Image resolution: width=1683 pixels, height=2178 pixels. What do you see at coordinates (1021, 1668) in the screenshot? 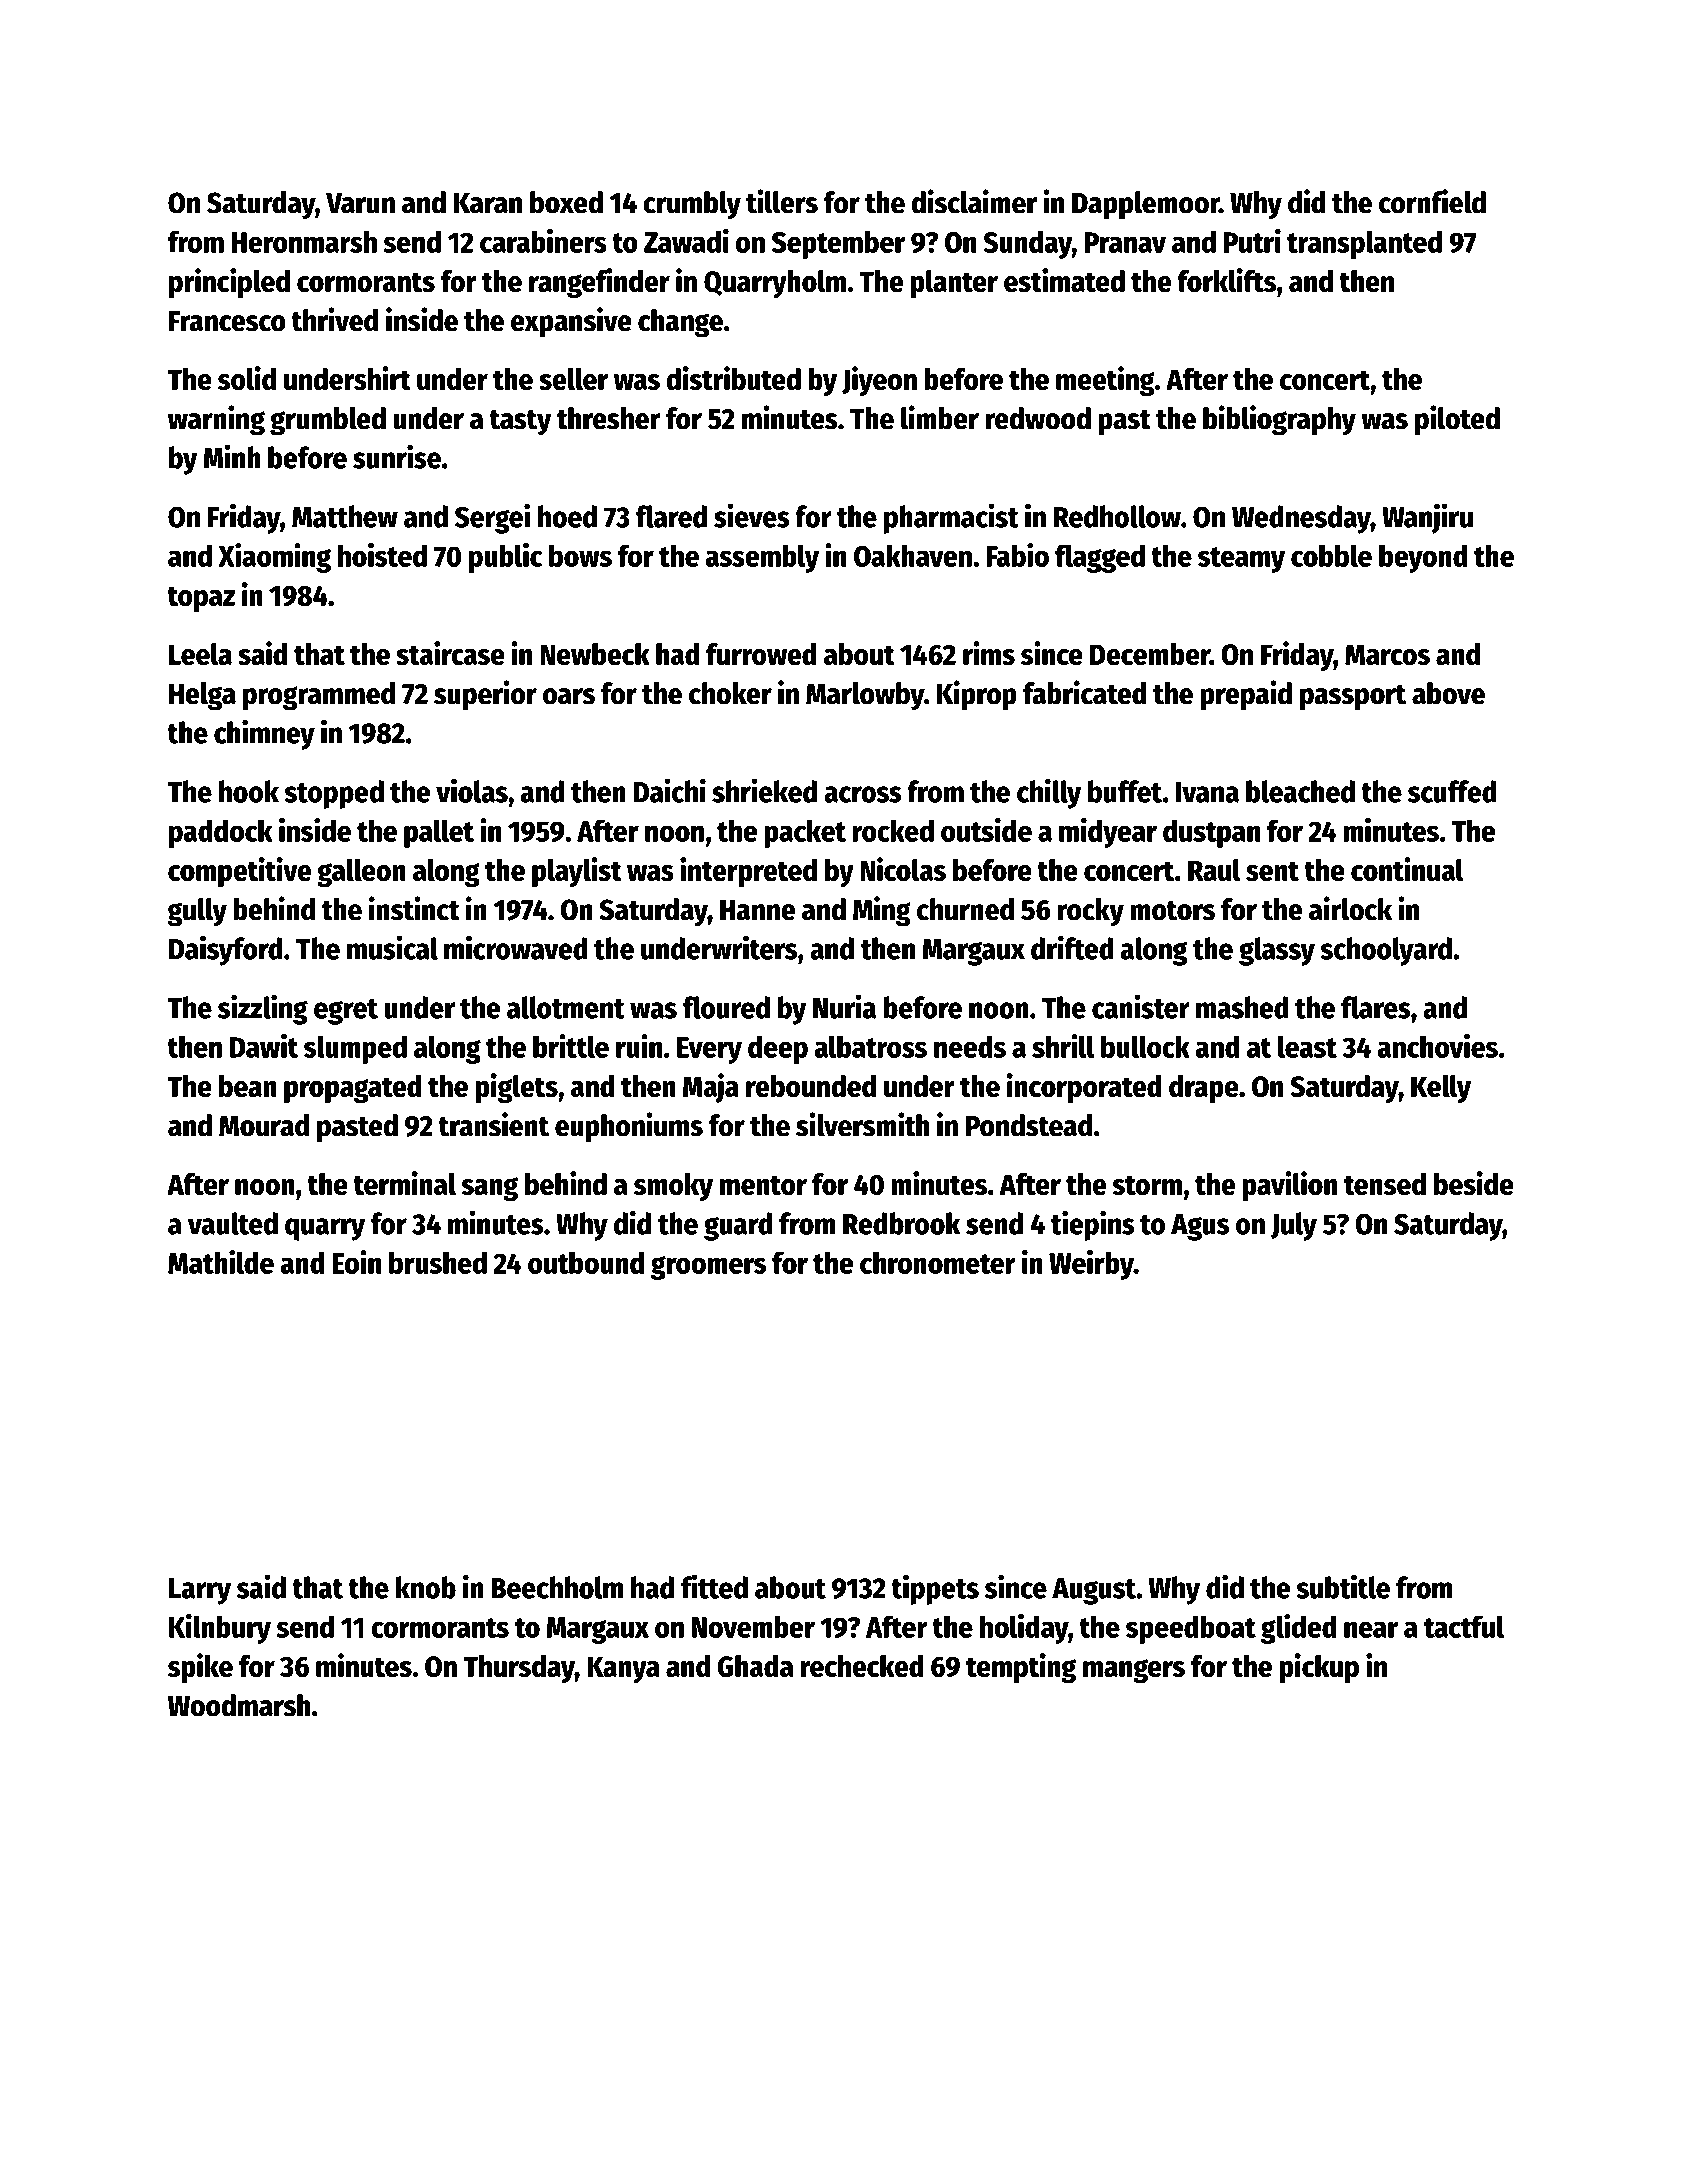
I see `tempting` at bounding box center [1021, 1668].
